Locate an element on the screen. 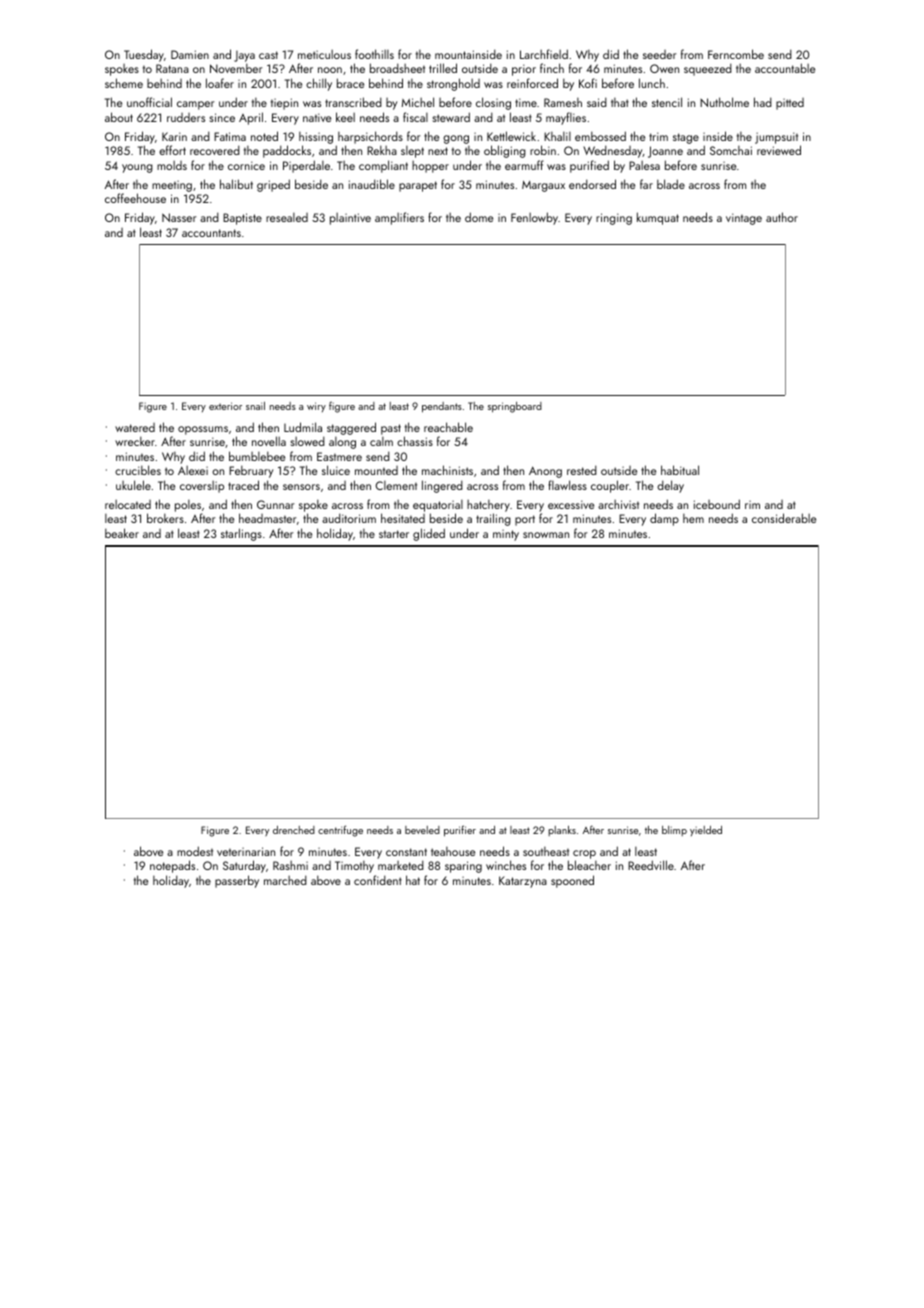 The image size is (924, 1308). vintage is located at coordinates (744, 219).
